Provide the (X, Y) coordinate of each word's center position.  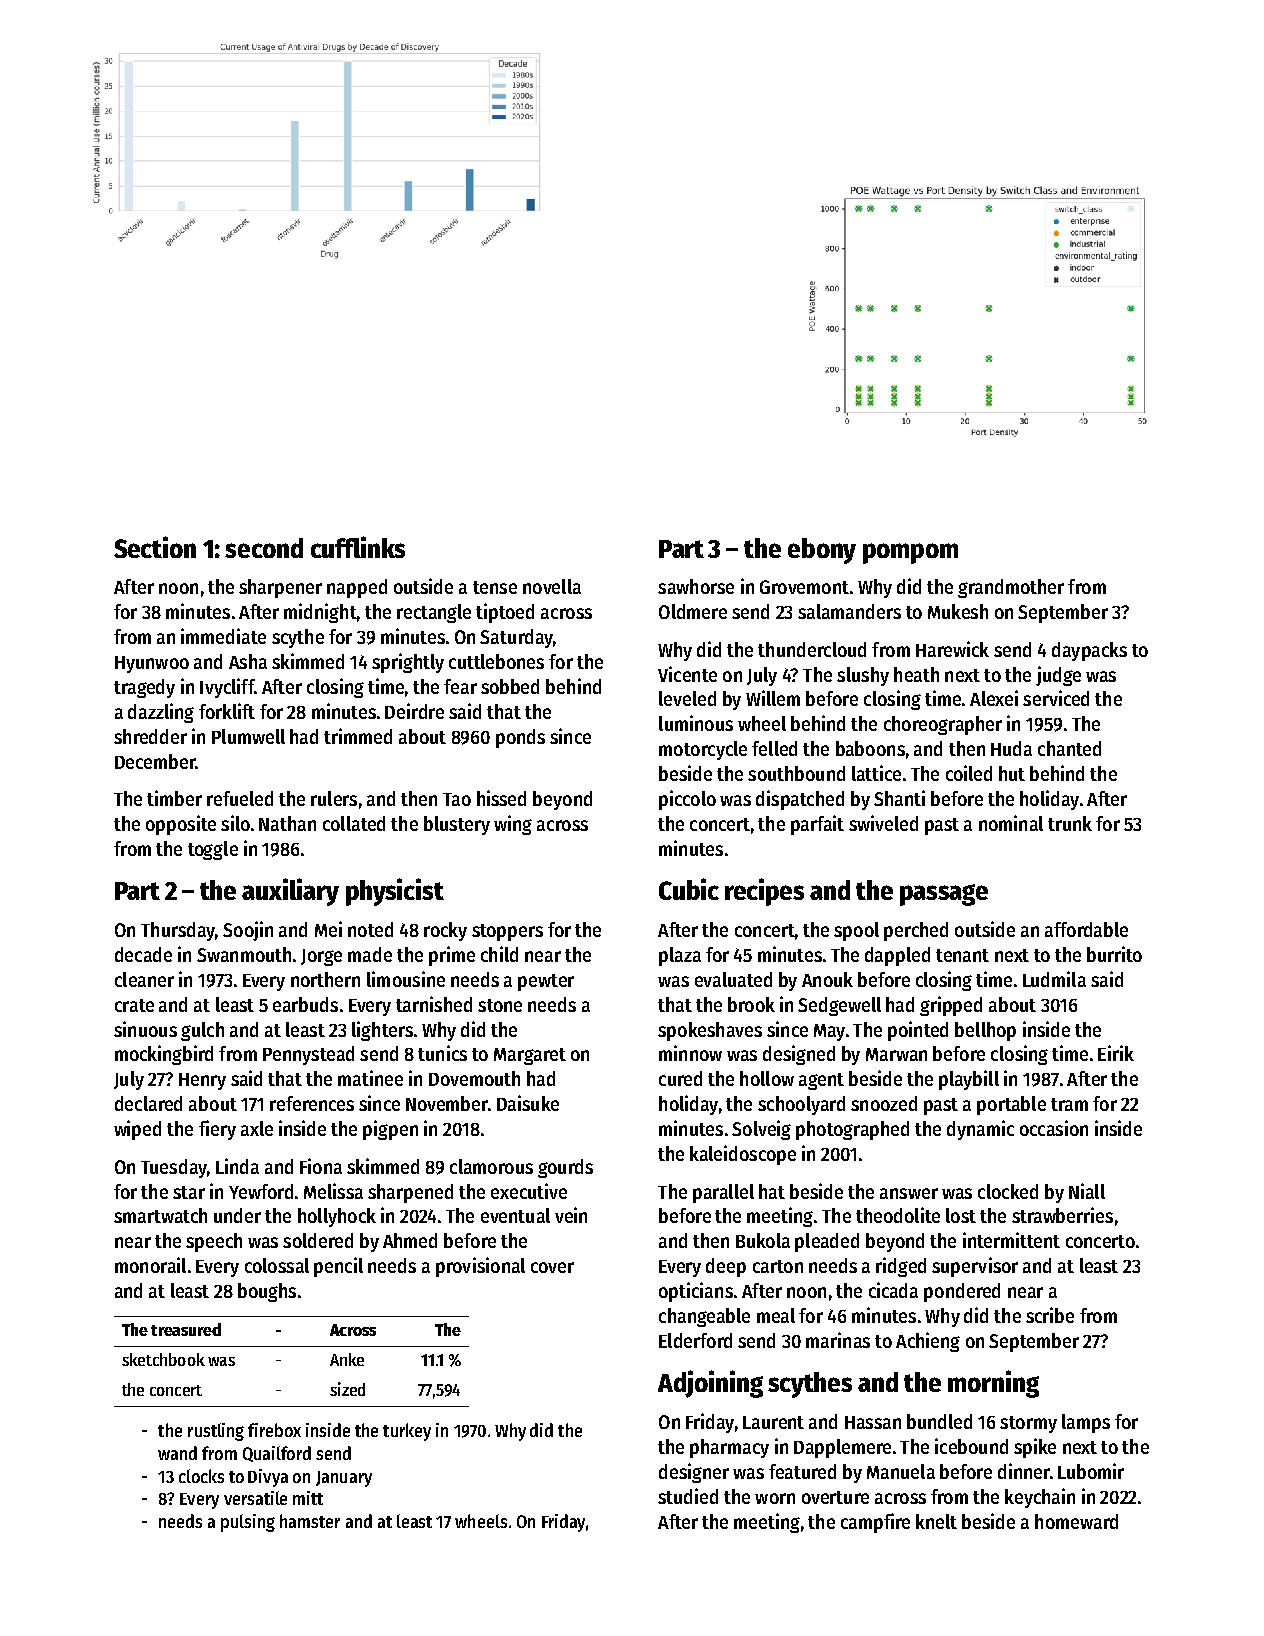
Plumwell (248, 736)
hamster (310, 1521)
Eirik (1116, 1053)
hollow (767, 1078)
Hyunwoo (152, 664)
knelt (936, 1521)
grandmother (1011, 588)
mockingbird (164, 1055)
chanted (1069, 748)
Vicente (687, 674)
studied (688, 1496)
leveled (687, 698)
